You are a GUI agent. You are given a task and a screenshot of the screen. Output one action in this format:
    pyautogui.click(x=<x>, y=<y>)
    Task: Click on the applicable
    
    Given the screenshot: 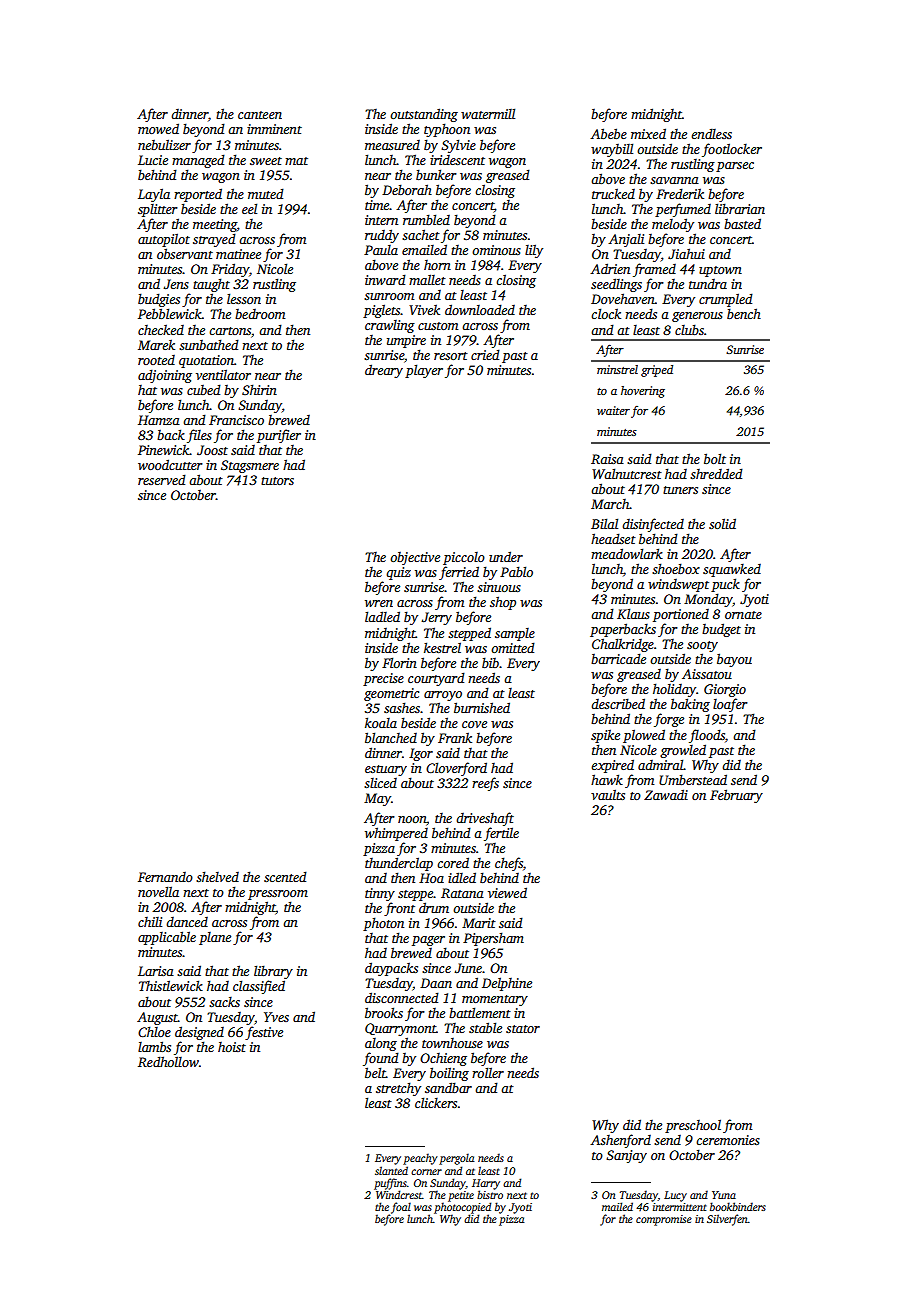 What is the action you would take?
    pyautogui.click(x=167, y=938)
